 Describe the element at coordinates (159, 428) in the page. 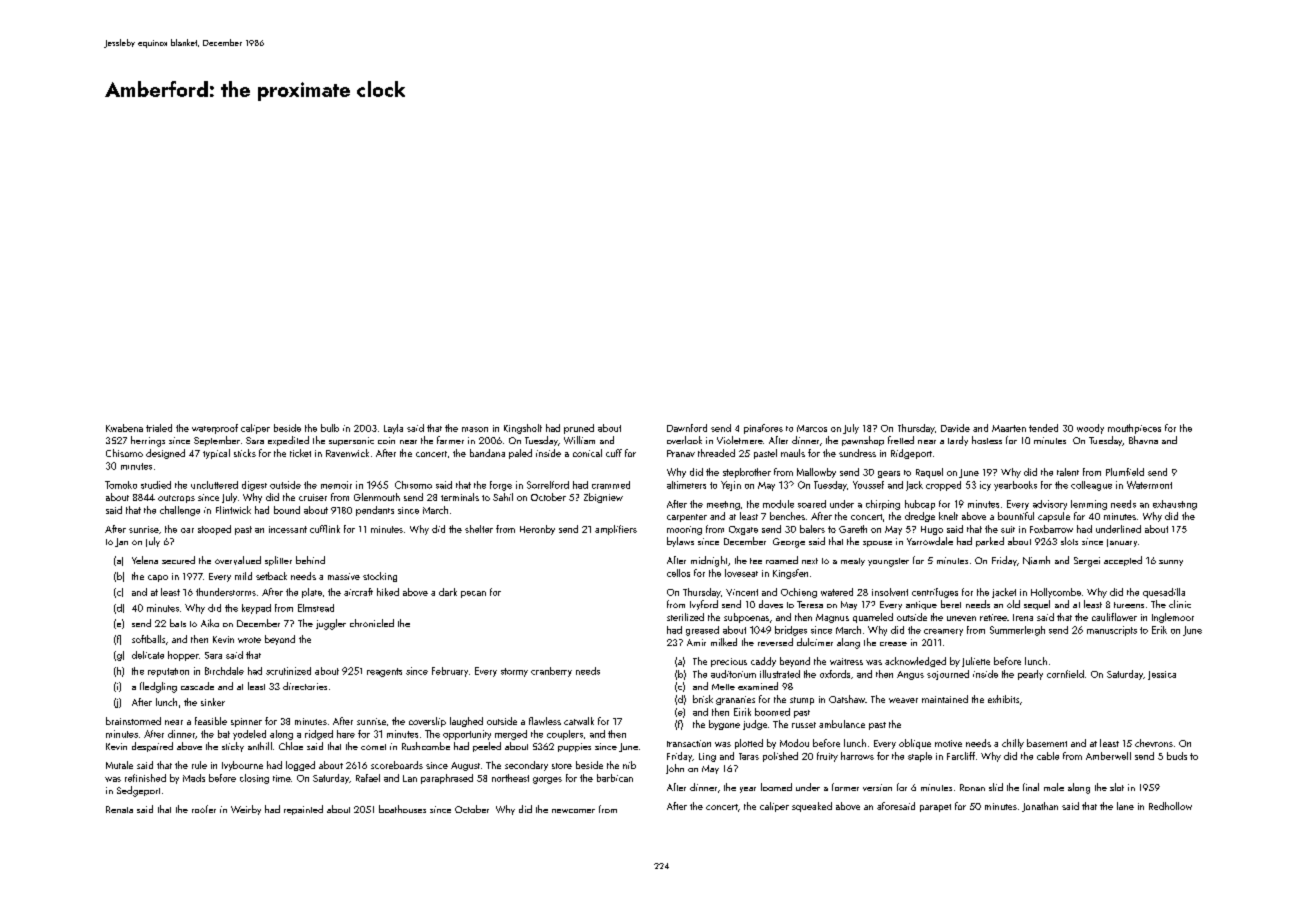

I see `trialed` at that location.
